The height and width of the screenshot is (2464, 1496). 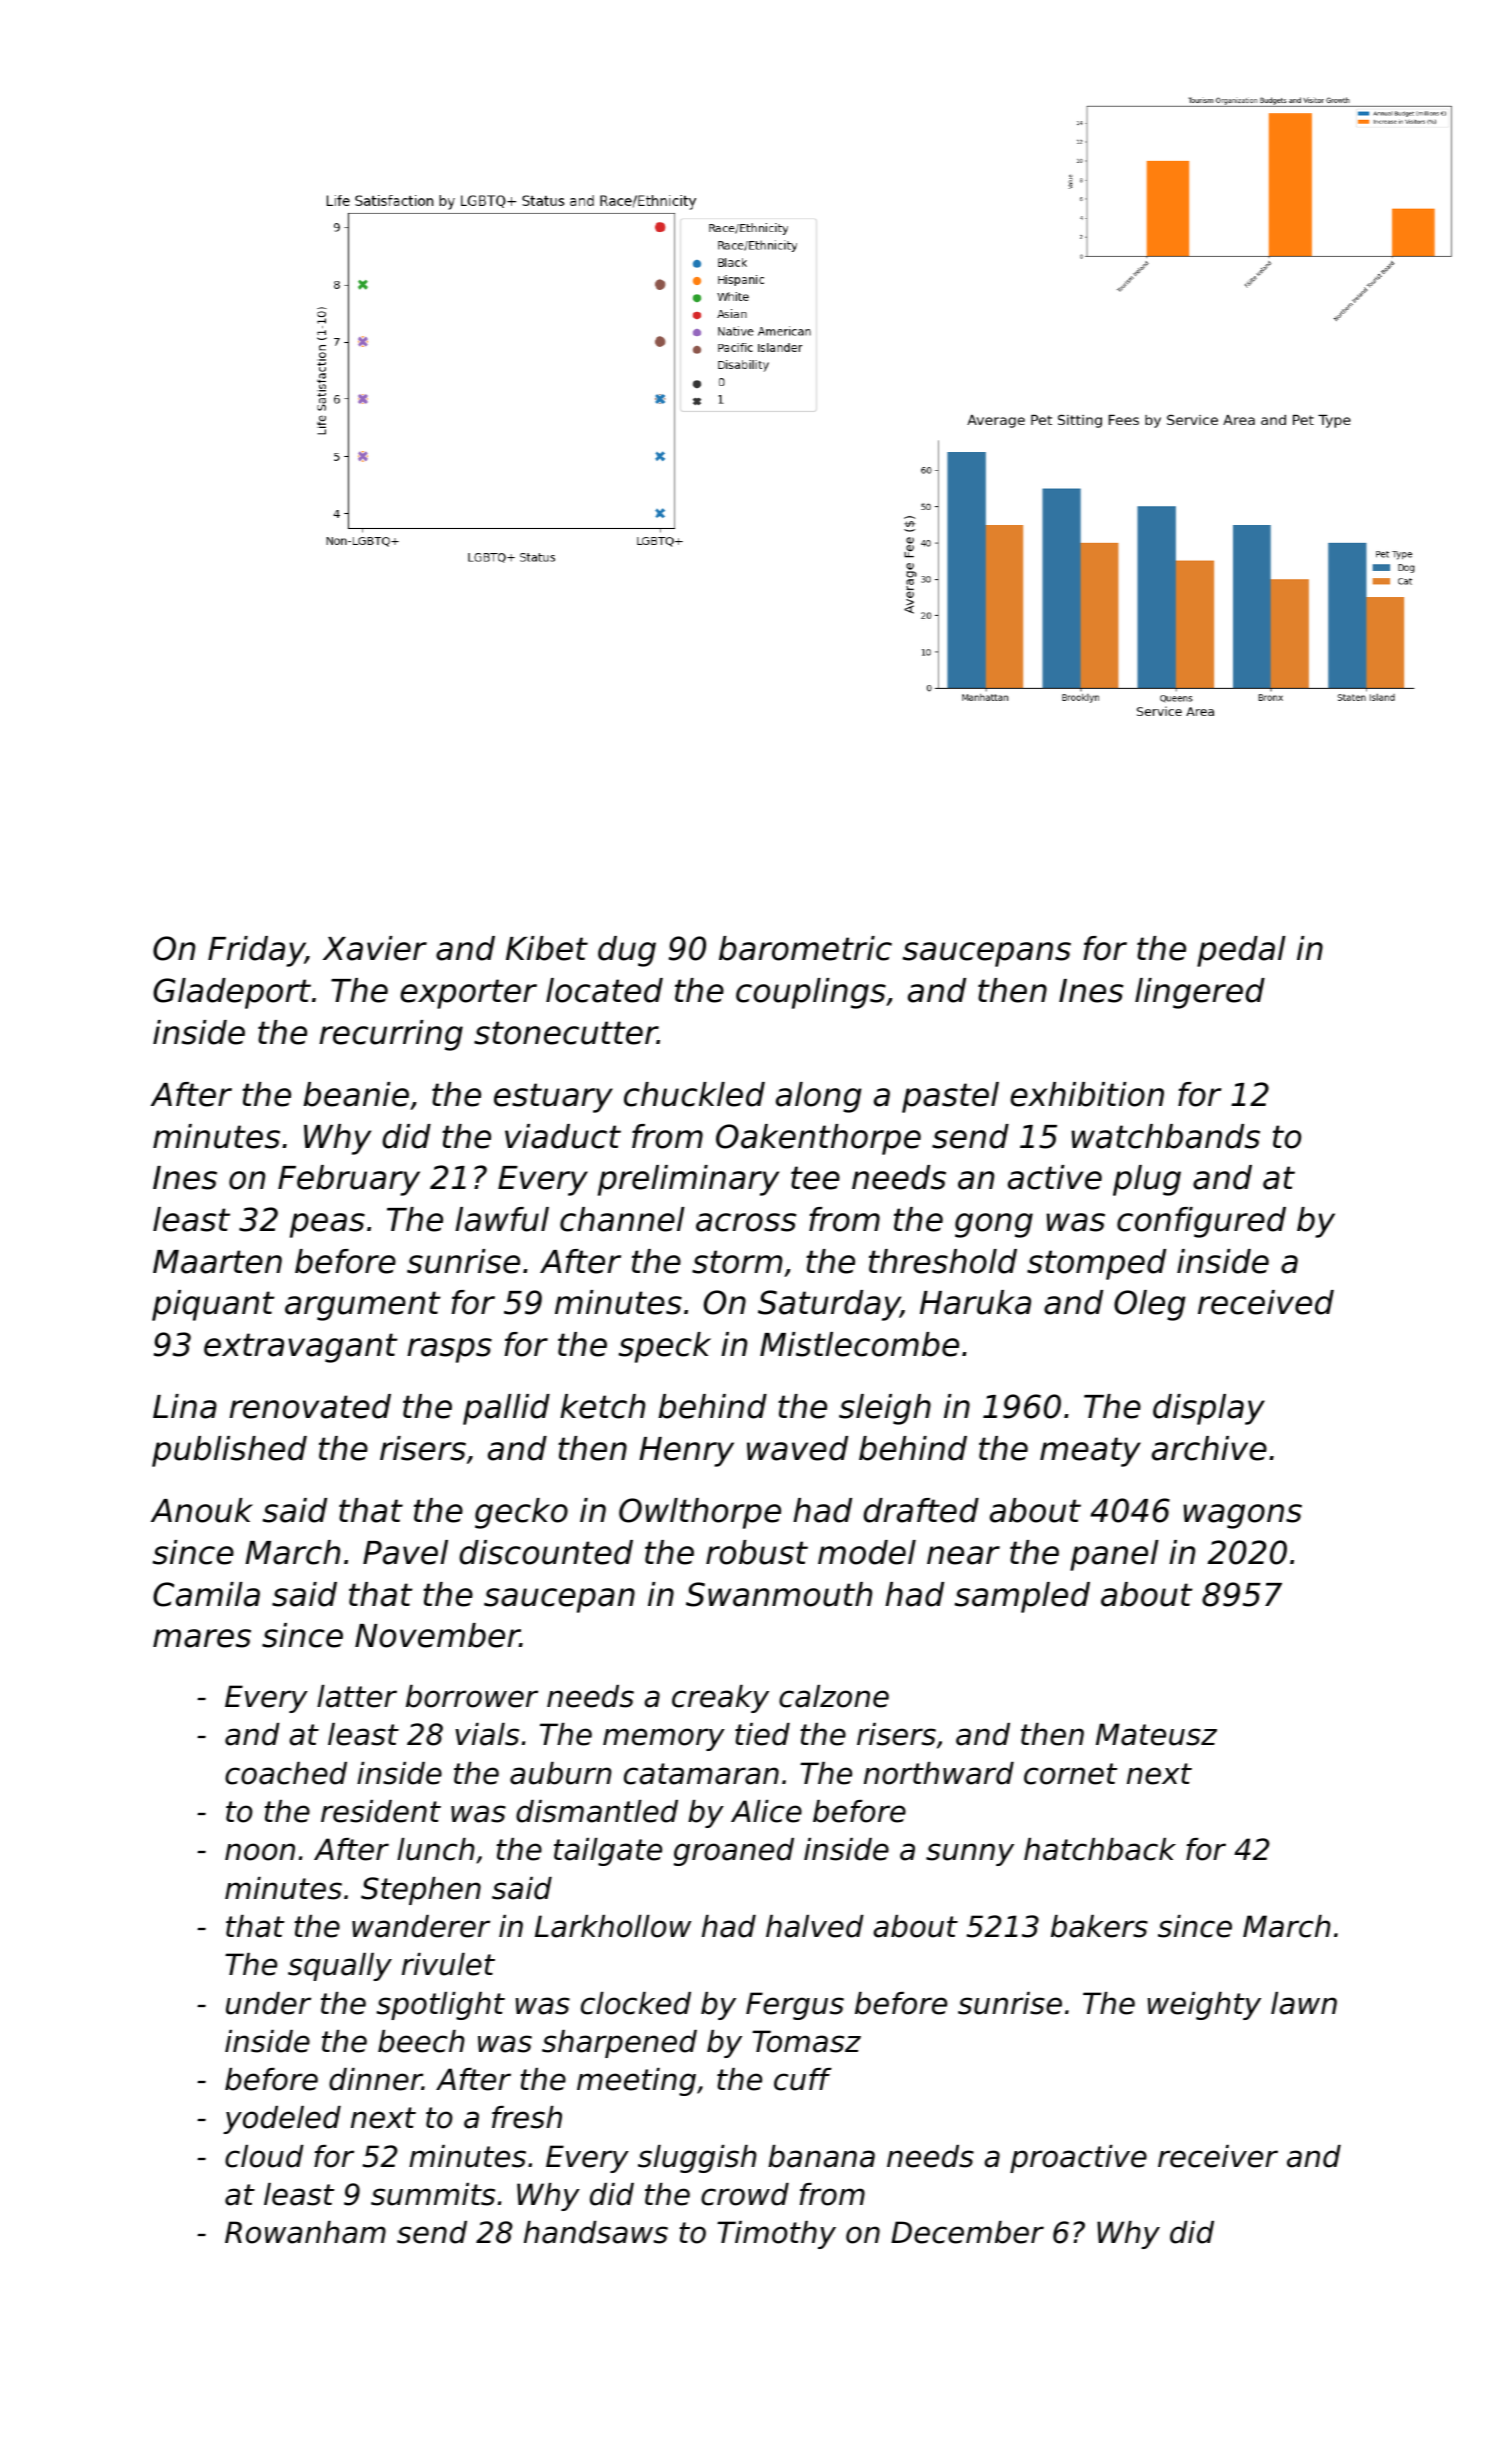 What do you see at coordinates (1218, 2156) in the screenshot?
I see `receiver` at bounding box center [1218, 2156].
